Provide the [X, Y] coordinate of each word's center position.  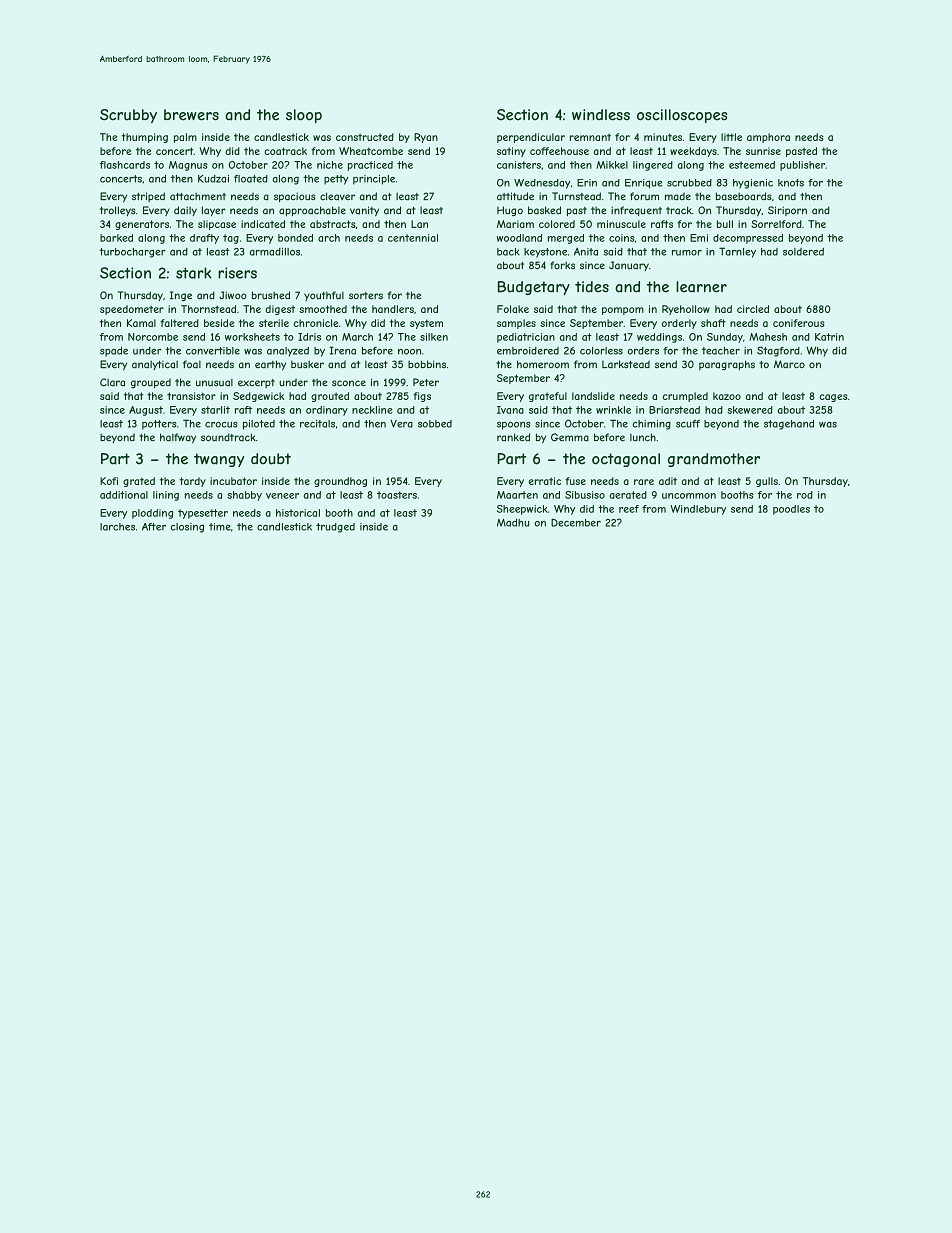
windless [601, 115]
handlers [393, 309]
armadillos [275, 252]
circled [753, 309]
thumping [145, 138]
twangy [219, 460]
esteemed [752, 165]
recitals [317, 424]
